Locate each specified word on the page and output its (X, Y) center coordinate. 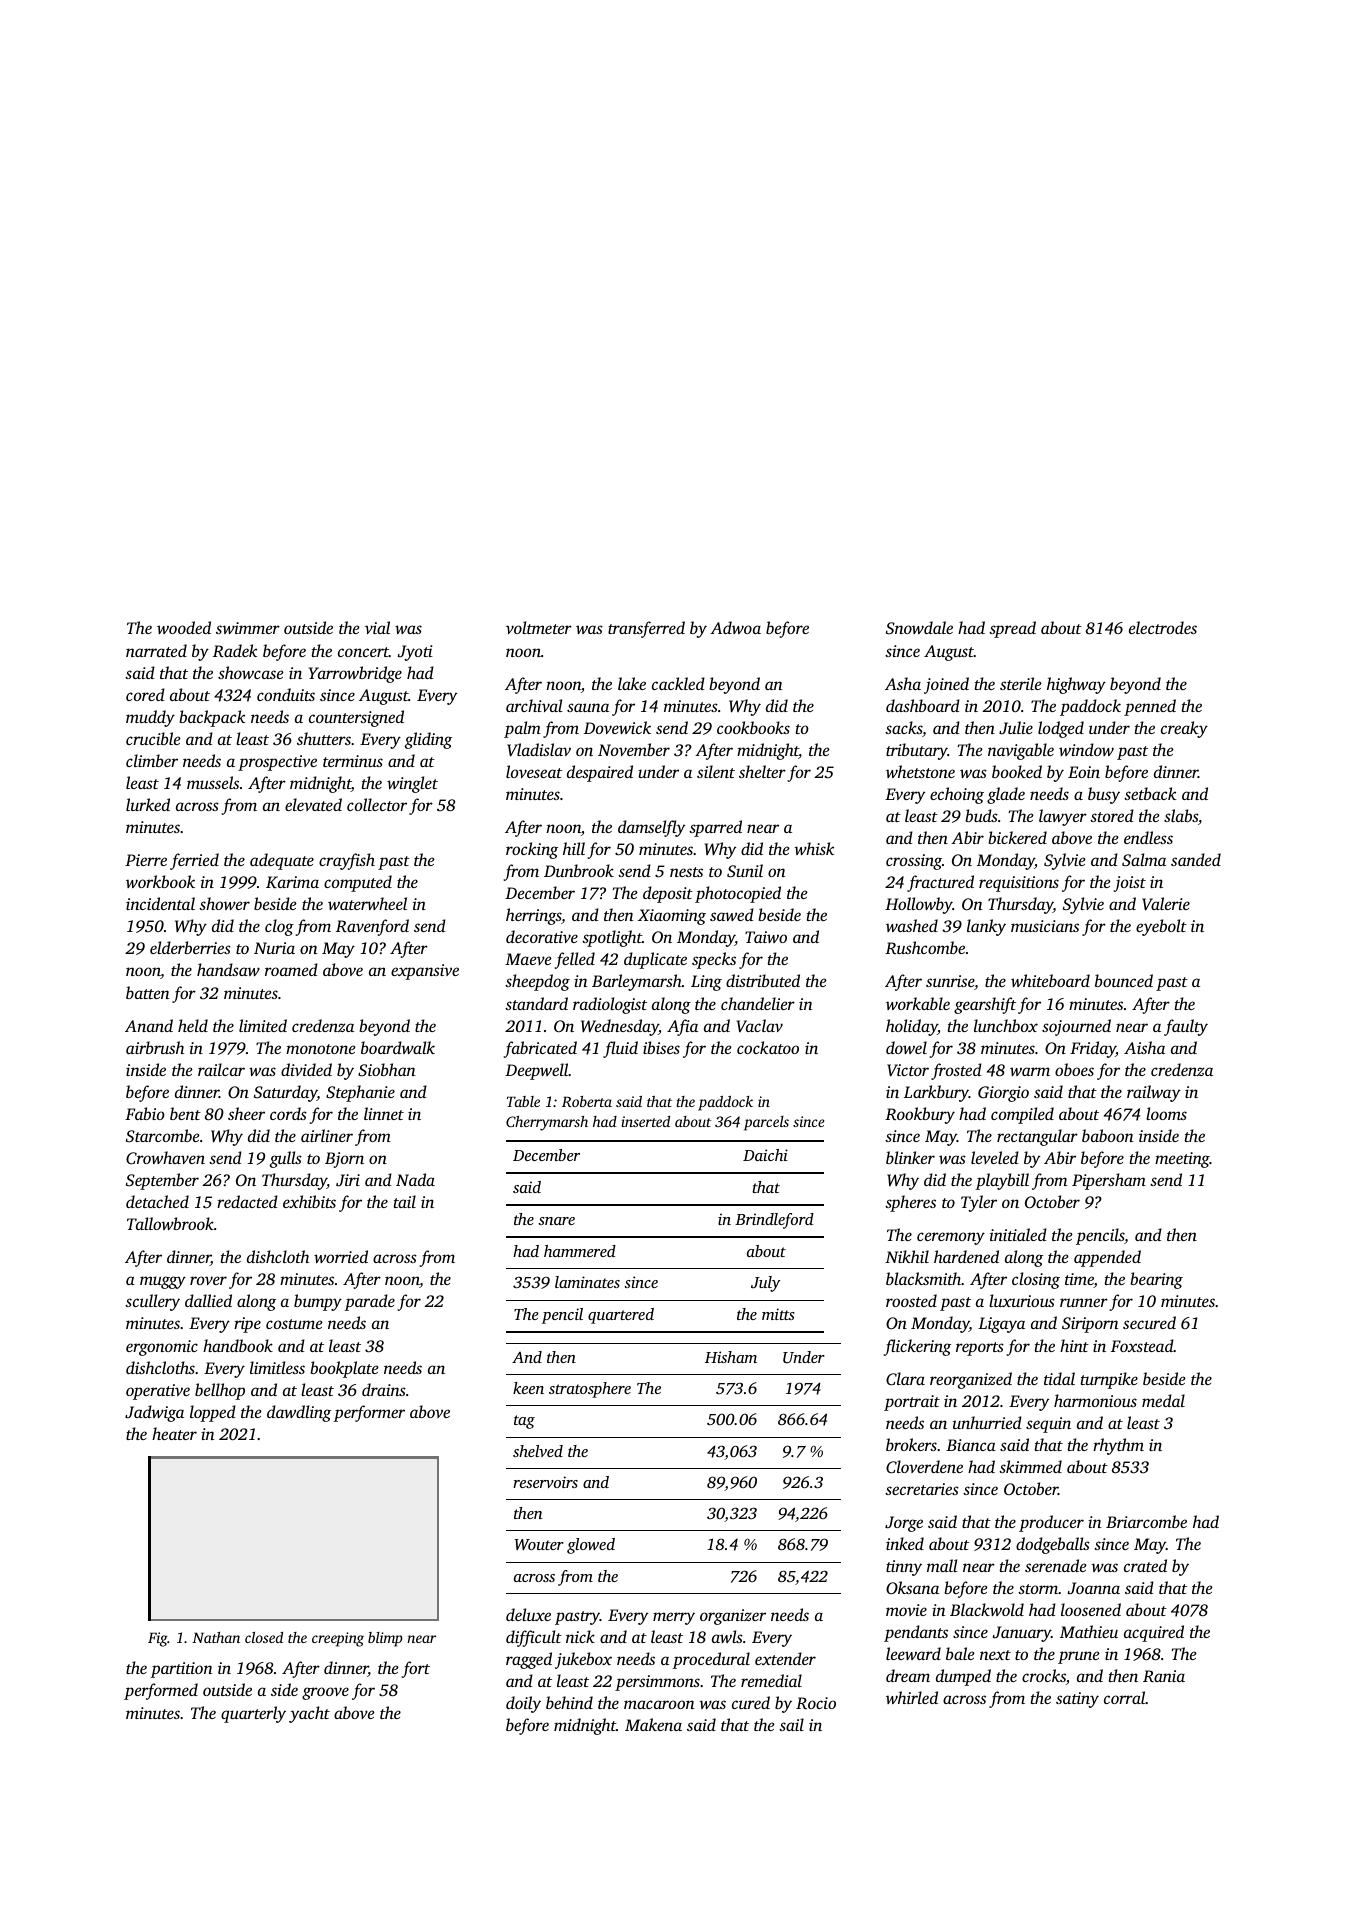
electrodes (1163, 627)
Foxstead (1142, 1345)
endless (1148, 837)
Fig (158, 1639)
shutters (324, 738)
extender (785, 1658)
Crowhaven (165, 1157)
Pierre (146, 860)
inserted (646, 1121)
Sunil (745, 871)
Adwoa (735, 627)
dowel (906, 1047)
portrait (912, 1403)
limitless (277, 1367)
